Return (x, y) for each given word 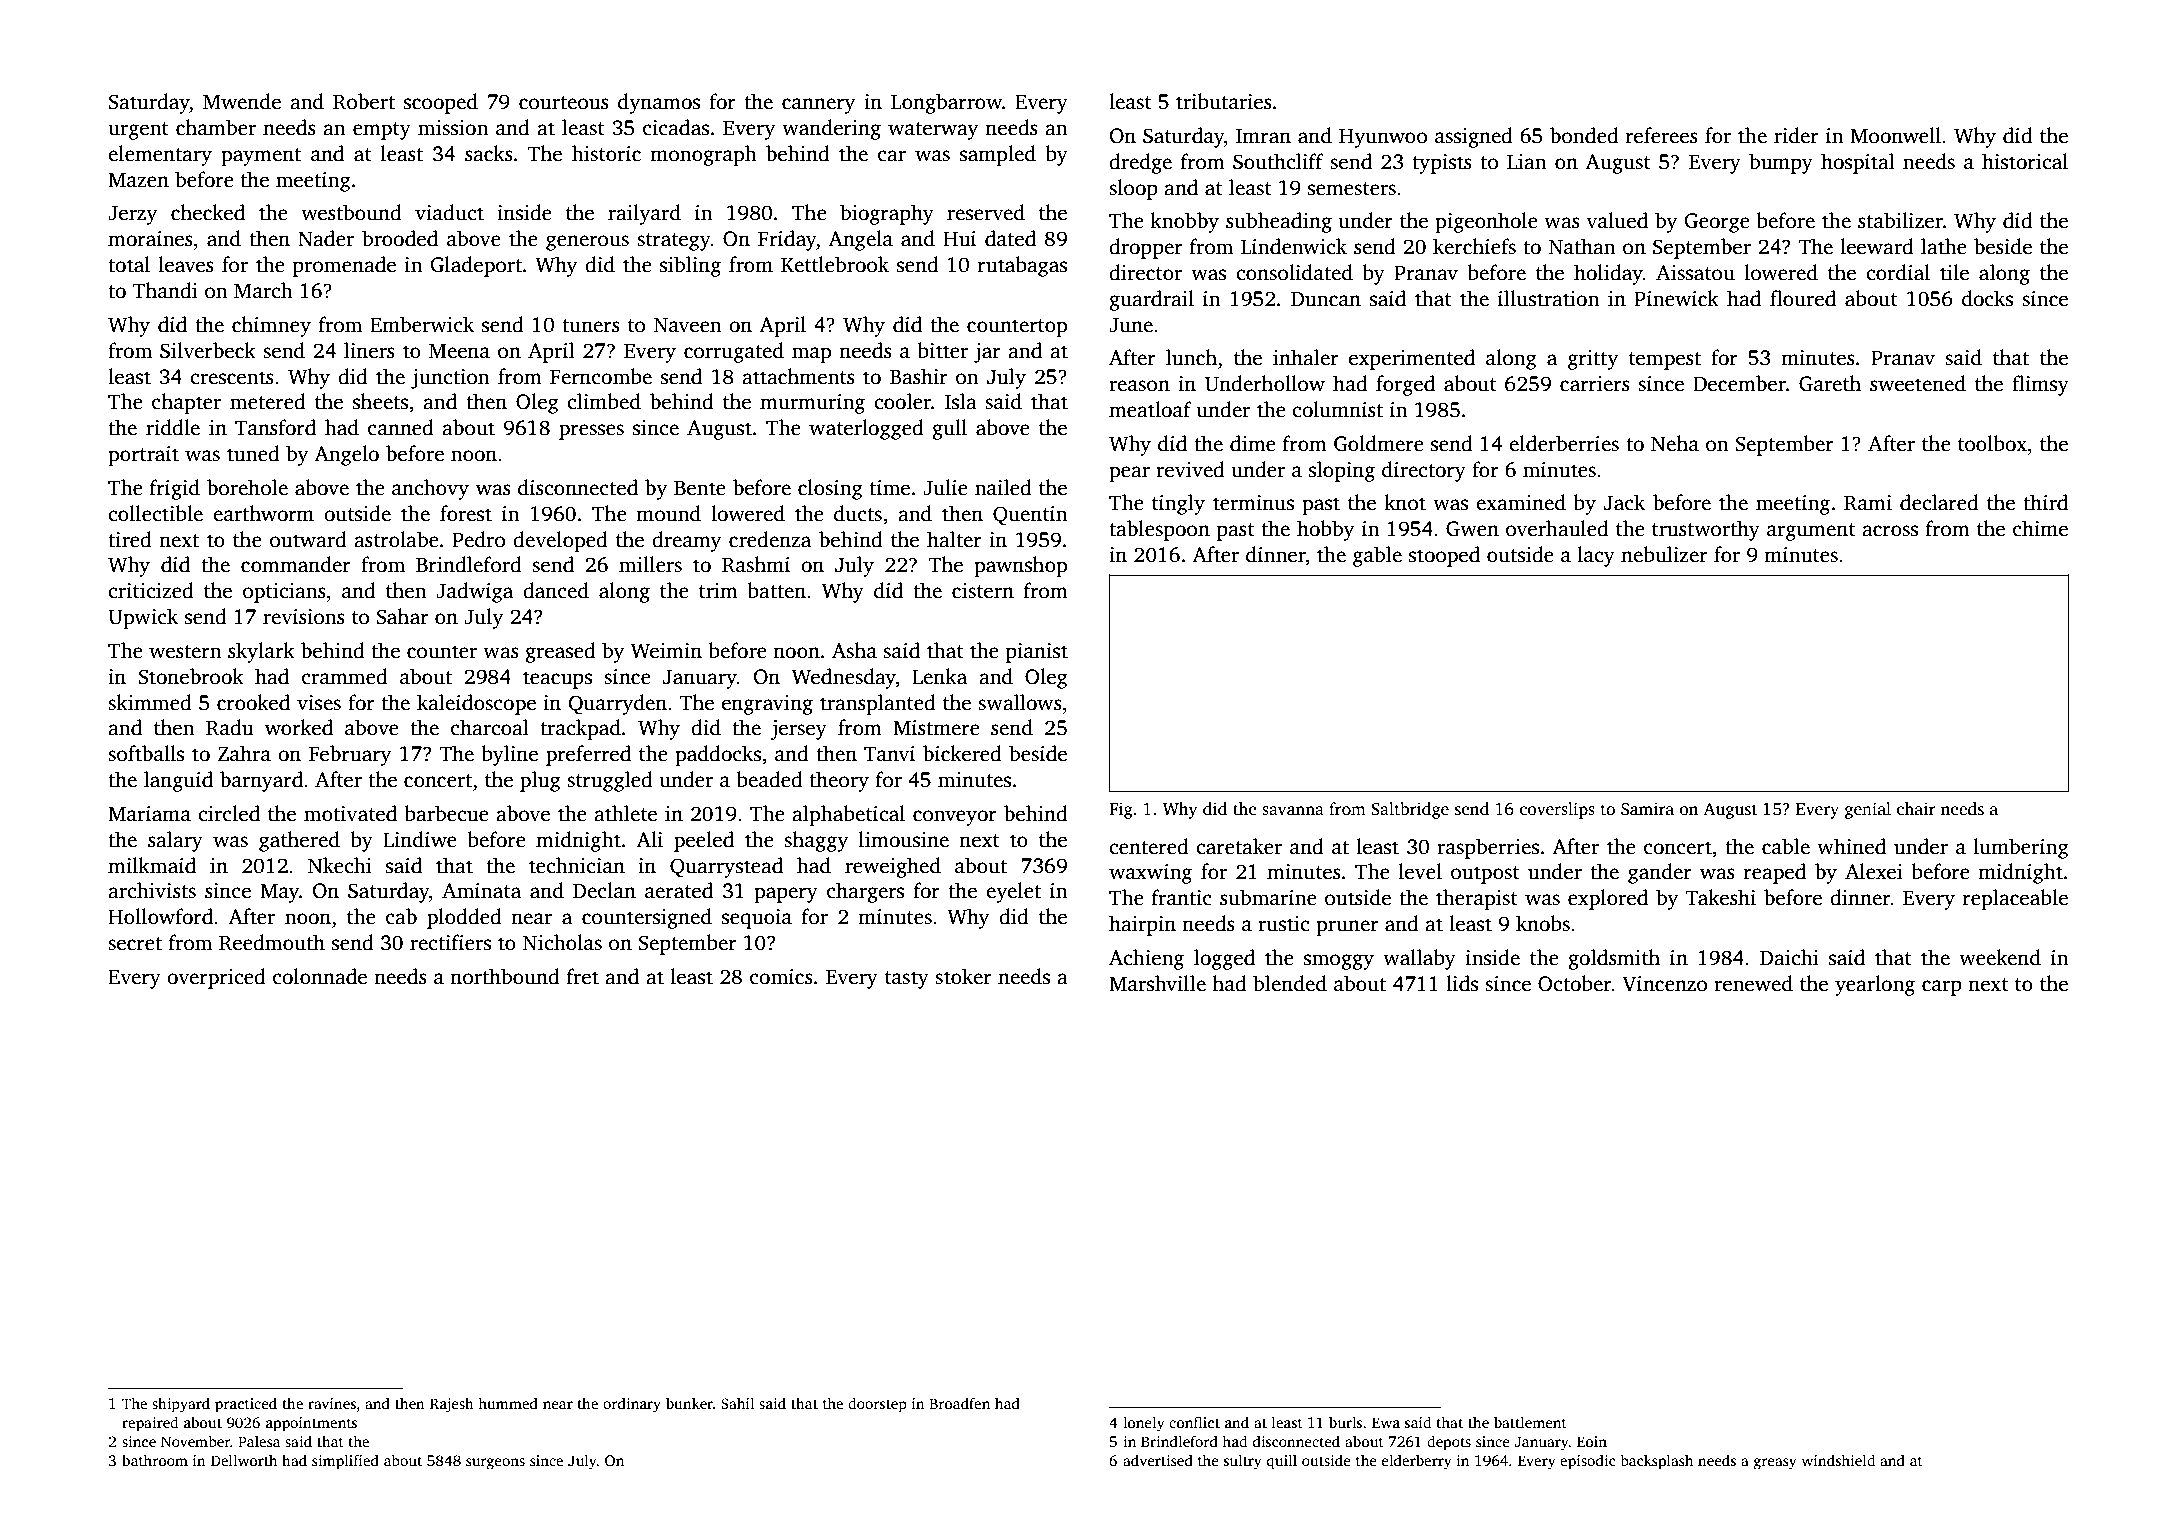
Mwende (242, 101)
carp (1942, 988)
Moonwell (1895, 135)
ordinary (632, 1405)
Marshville (1157, 983)
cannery (819, 106)
